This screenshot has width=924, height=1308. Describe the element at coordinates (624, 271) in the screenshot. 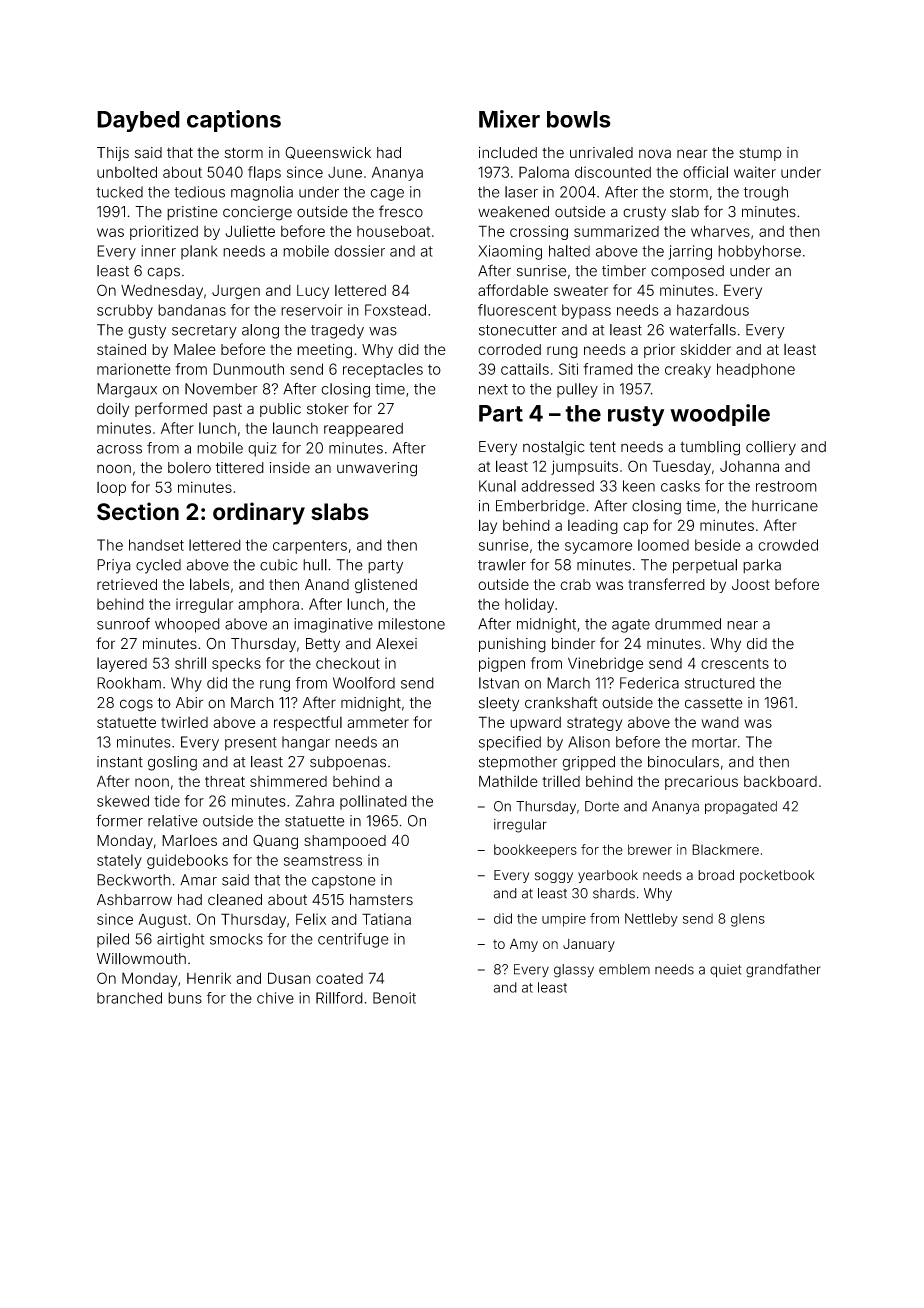

I see `timber` at that location.
